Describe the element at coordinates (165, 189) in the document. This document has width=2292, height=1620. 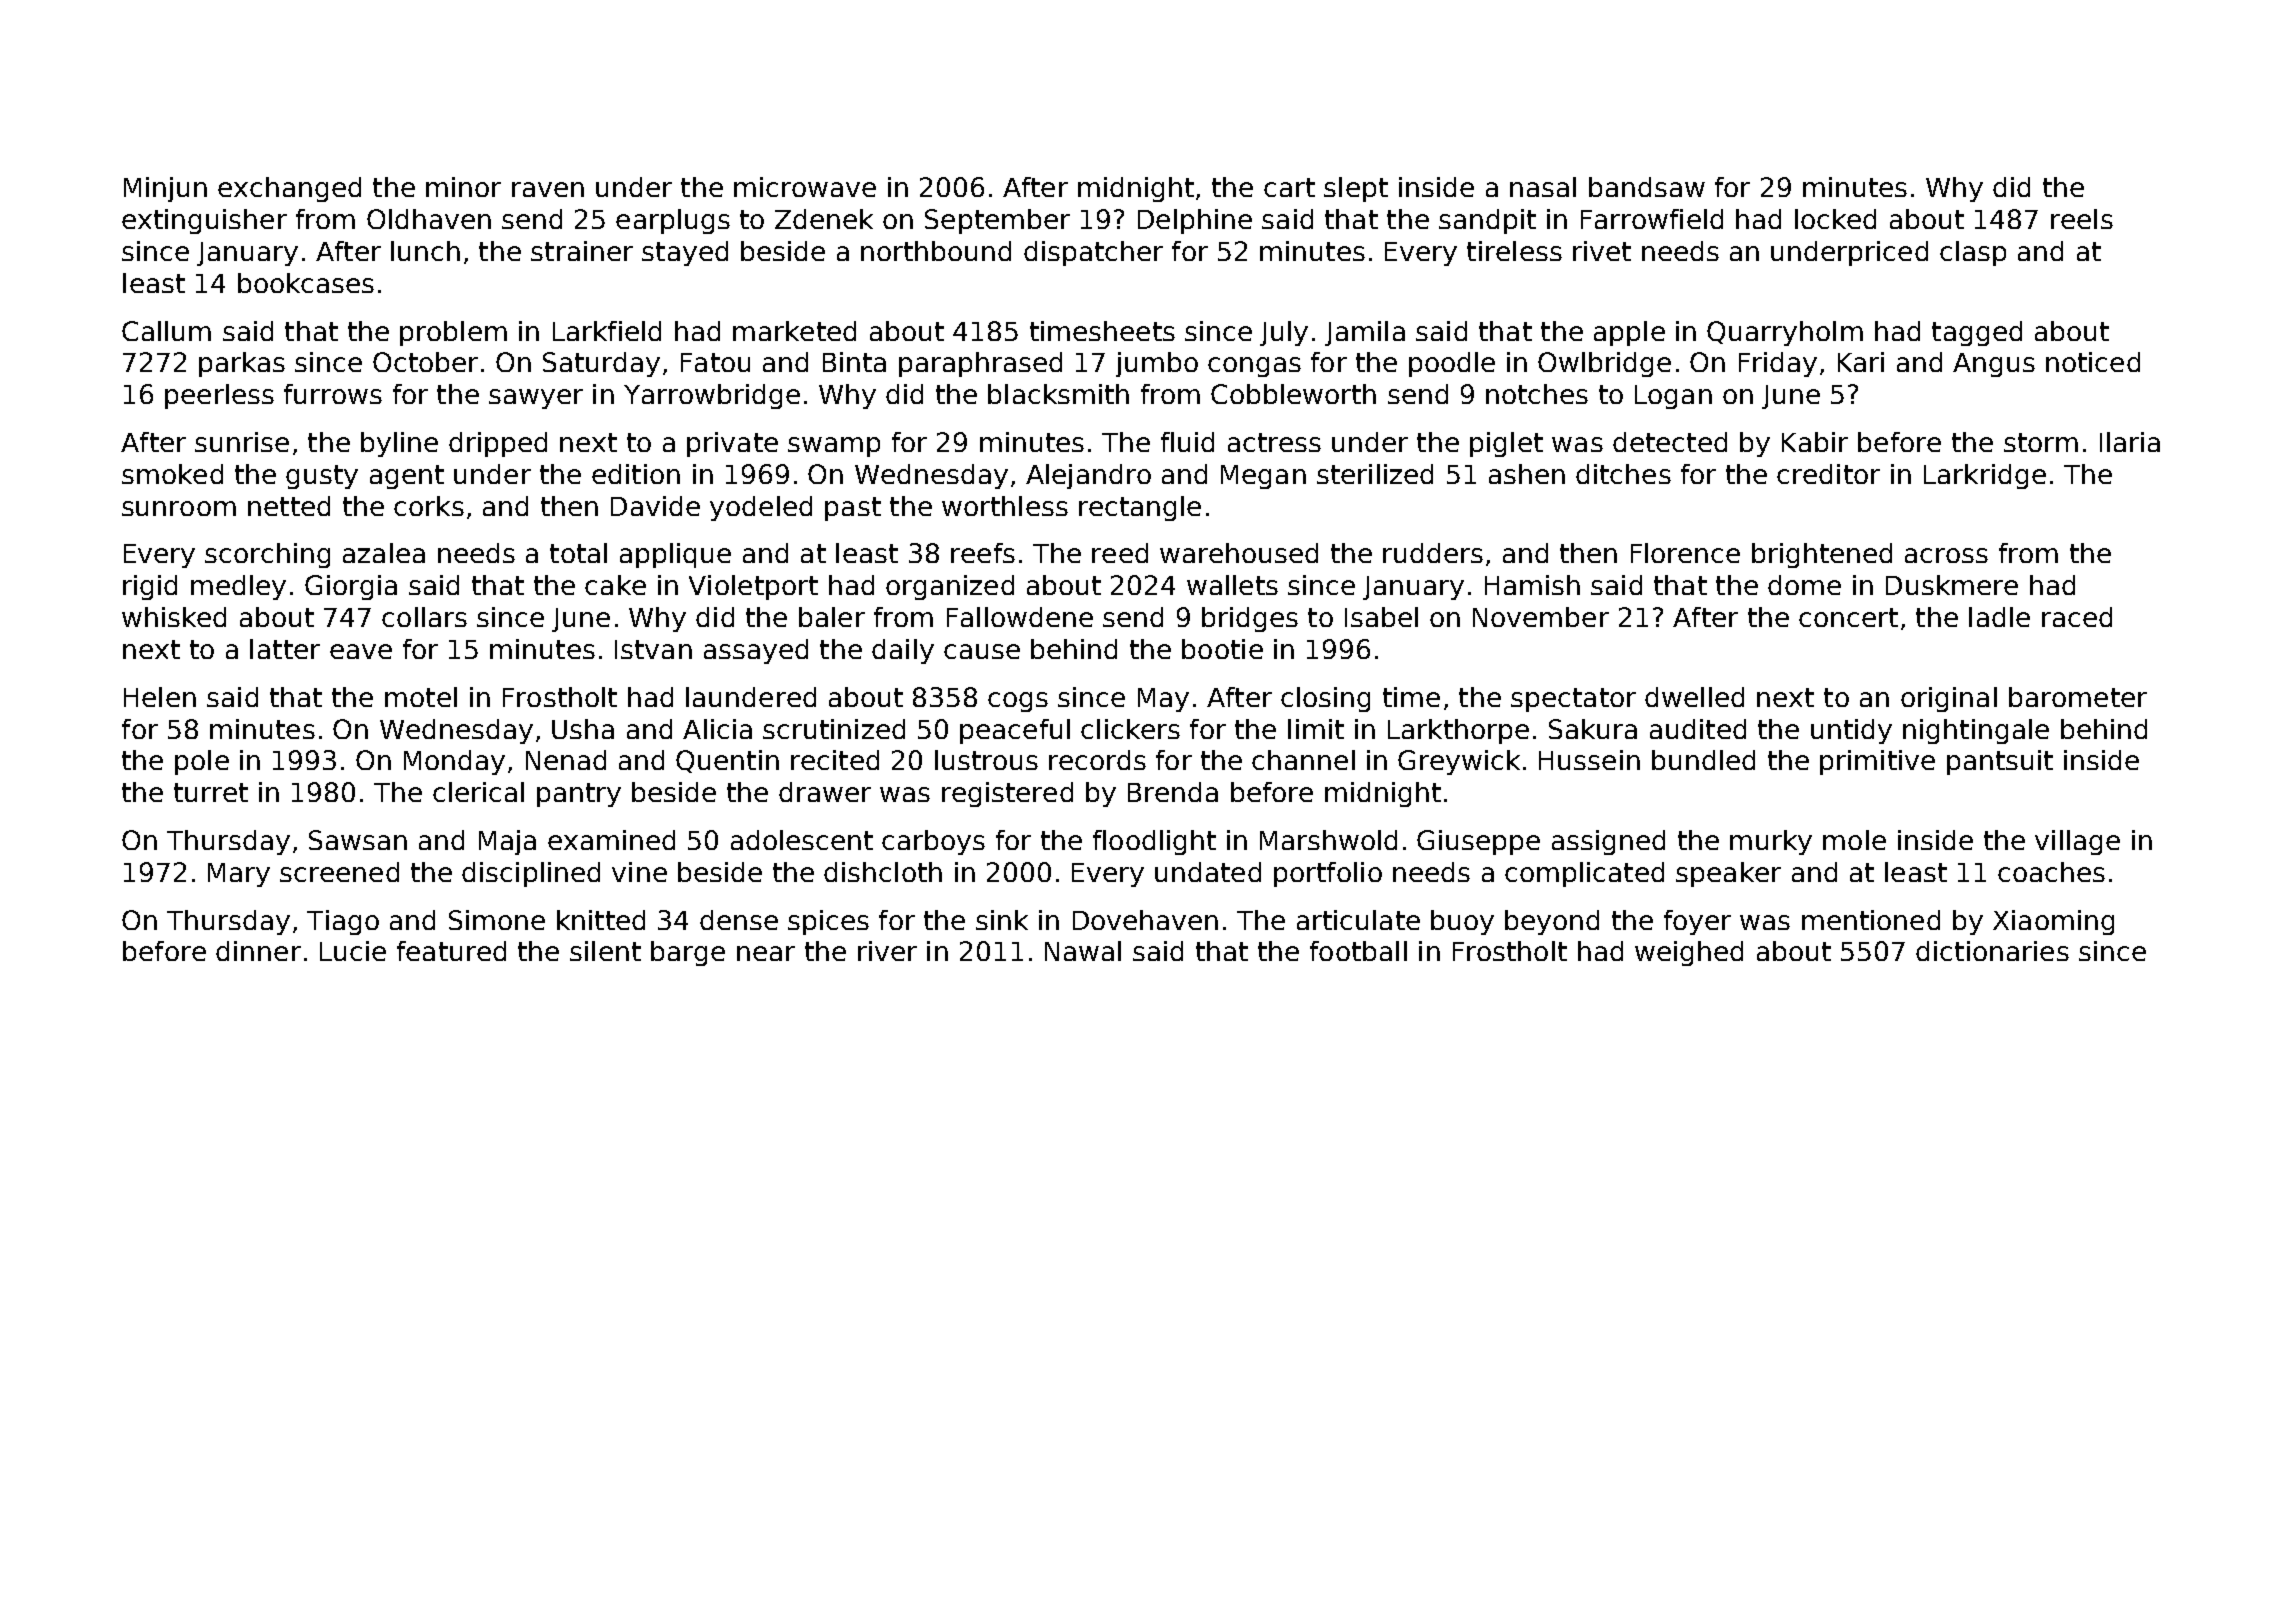
I see `Minjun` at that location.
